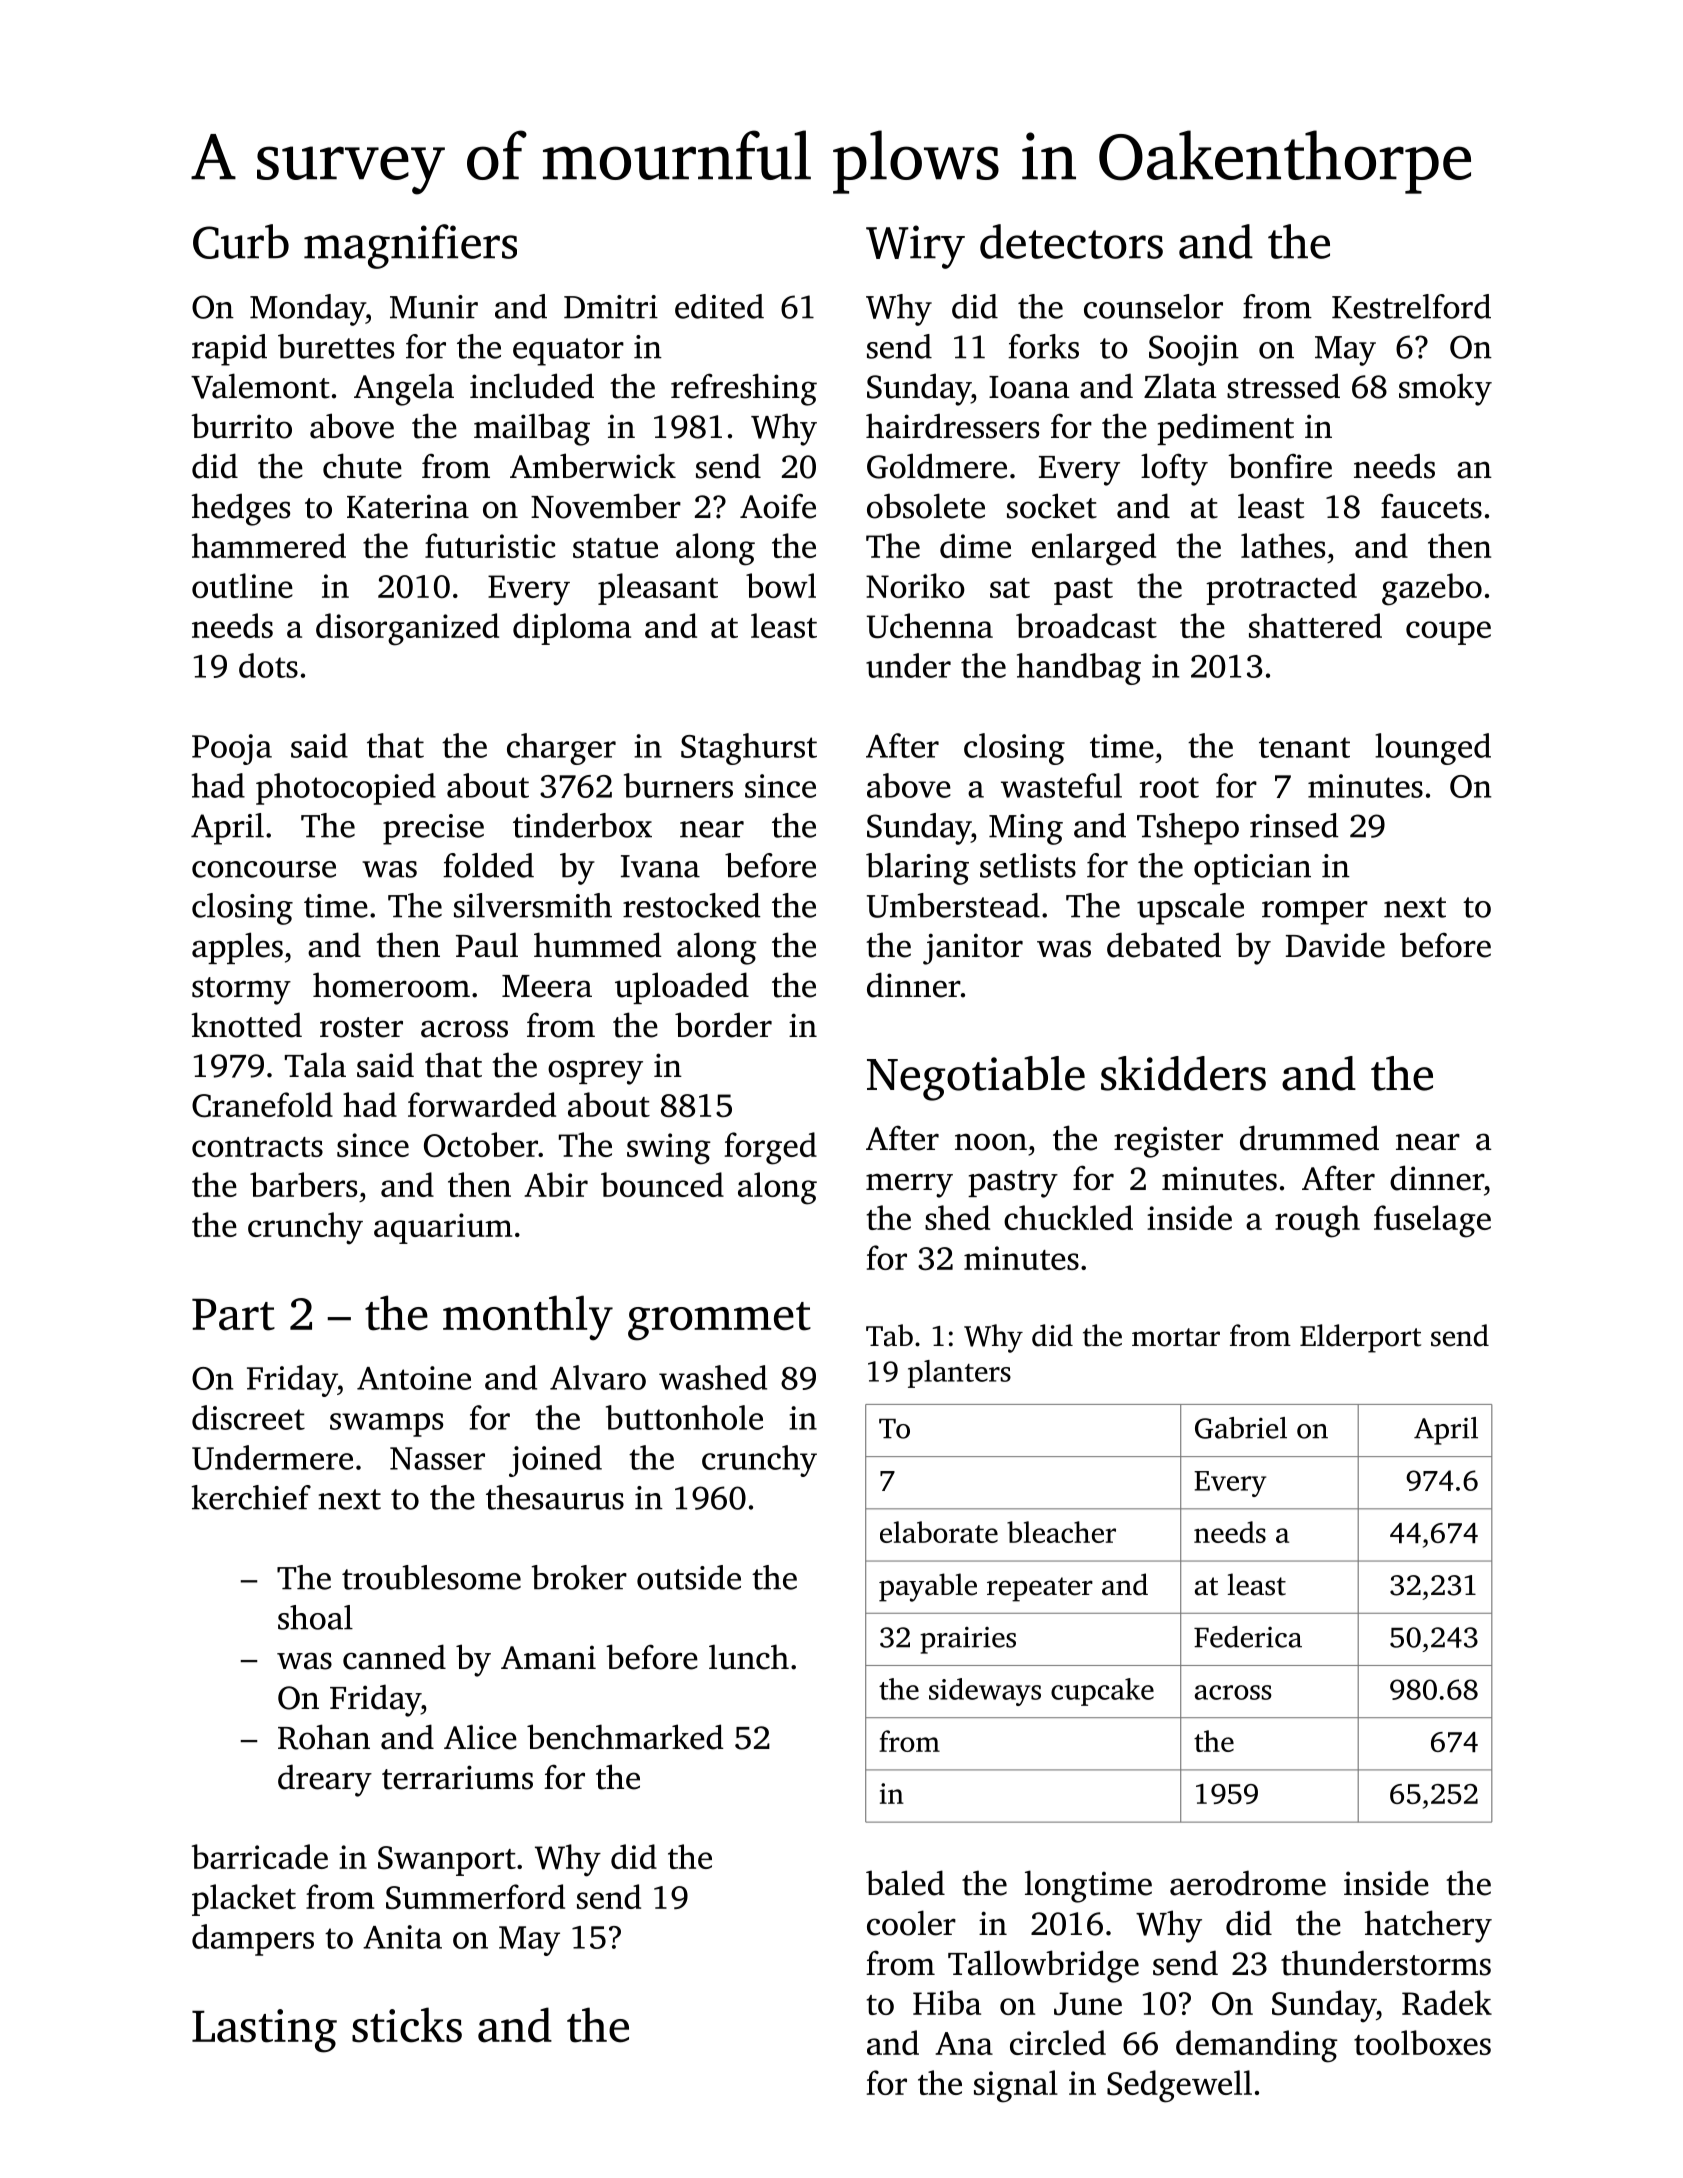 The width and height of the document is (1683, 2178). Describe the element at coordinates (915, 247) in the document. I see `Wiry` at that location.
